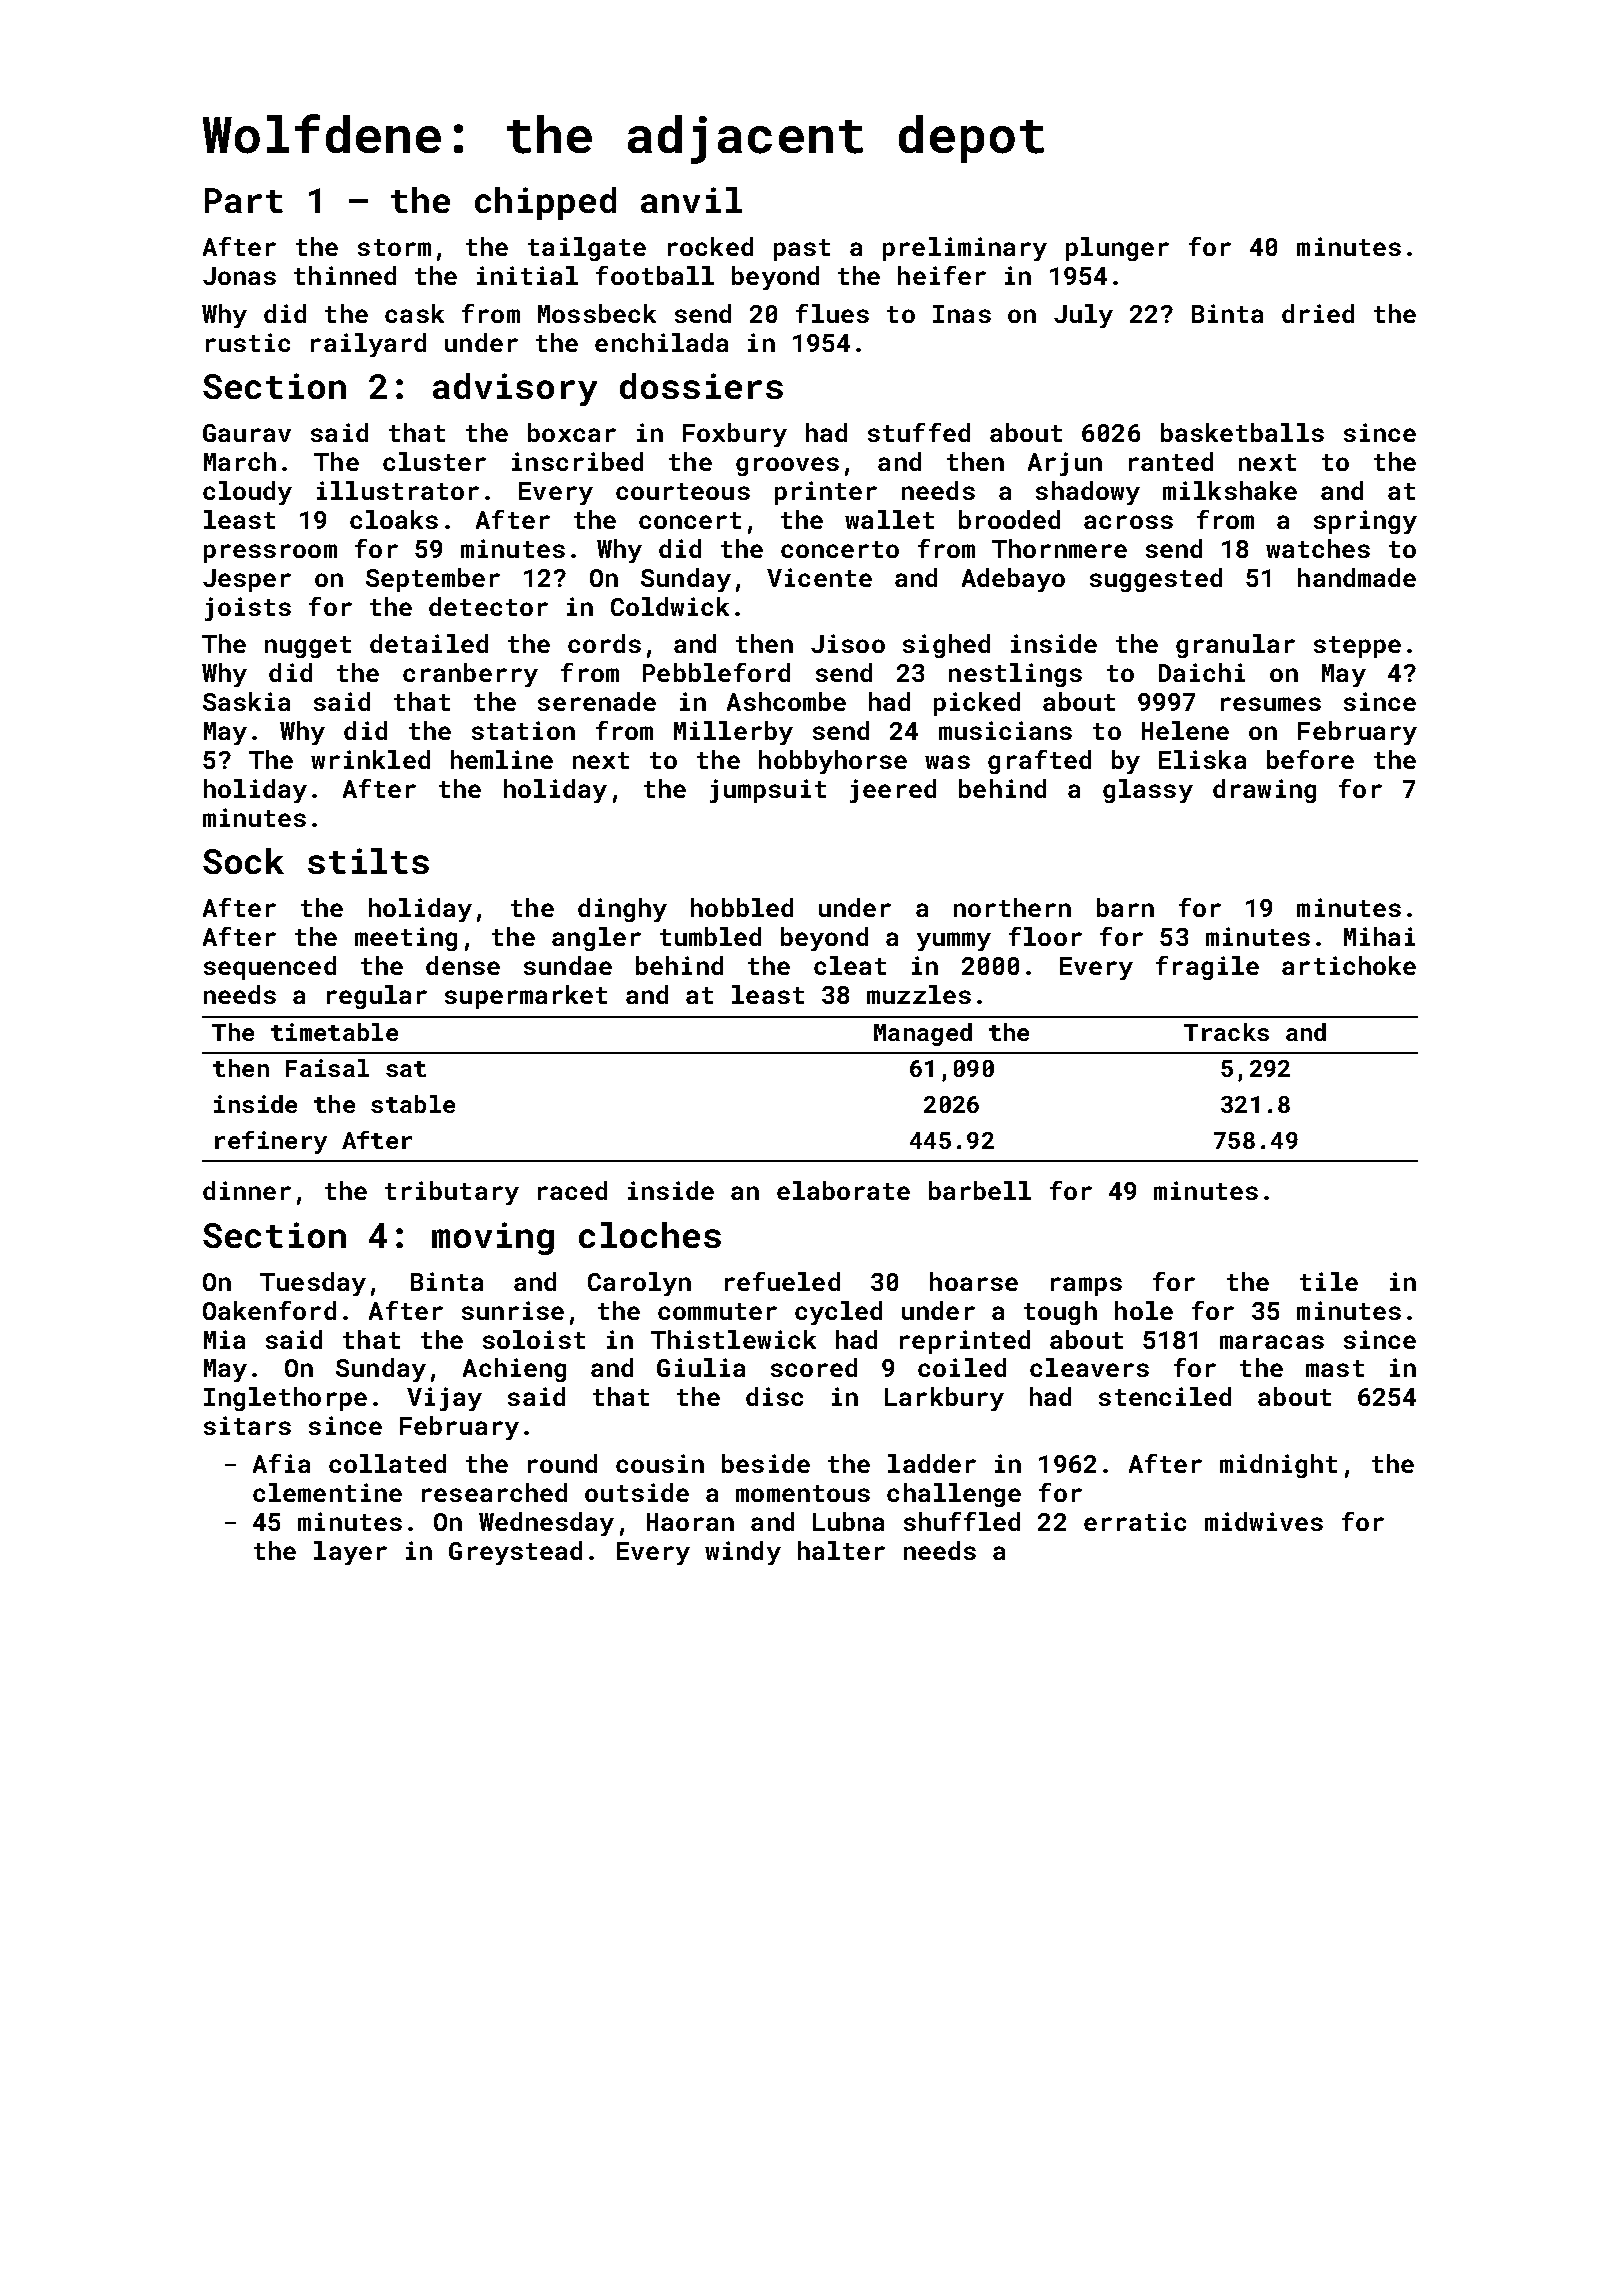  What do you see at coordinates (350, 1553) in the image?
I see `layer` at bounding box center [350, 1553].
